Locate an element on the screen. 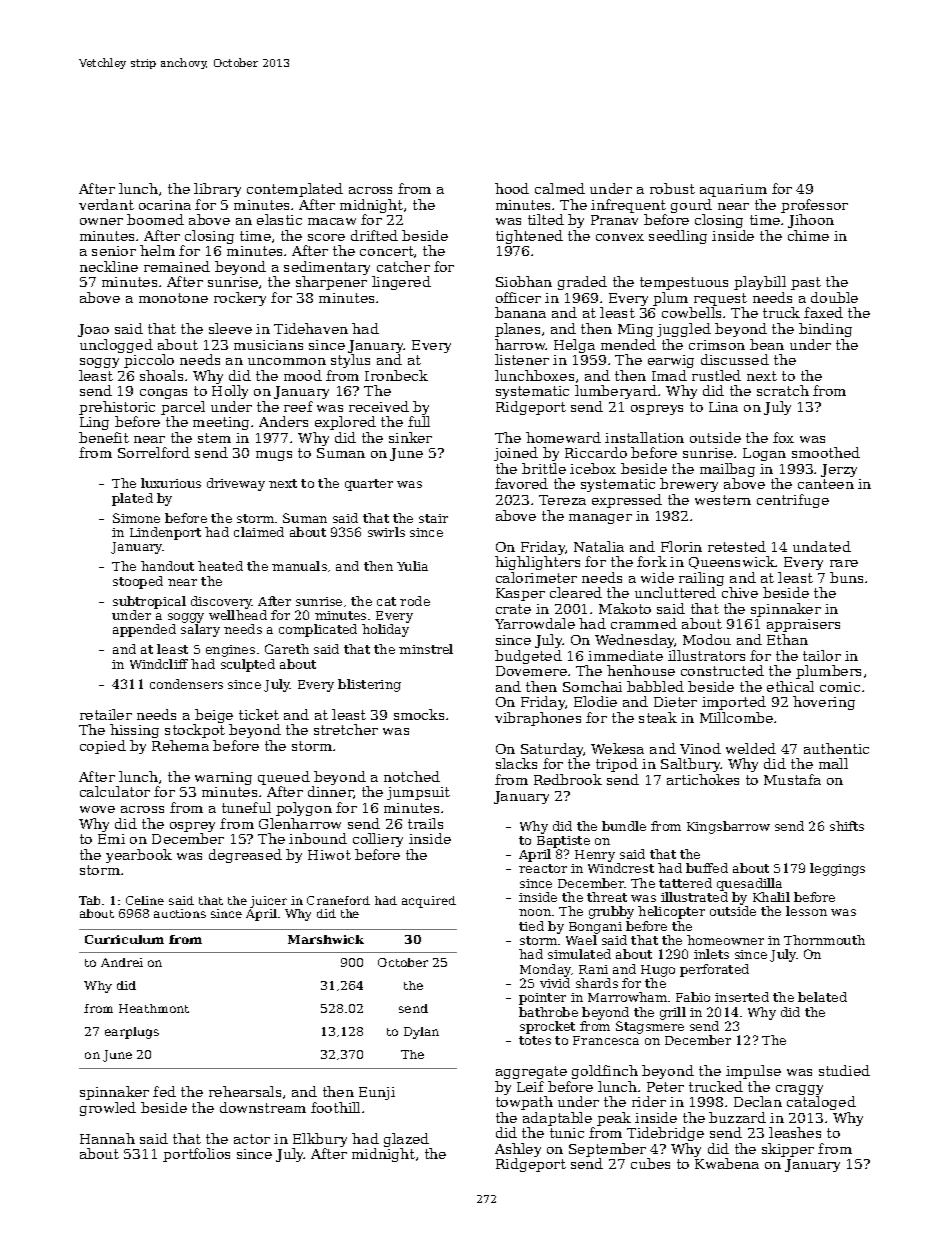 The width and height of the screenshot is (952, 1233). portfolios is located at coordinates (196, 1155).
